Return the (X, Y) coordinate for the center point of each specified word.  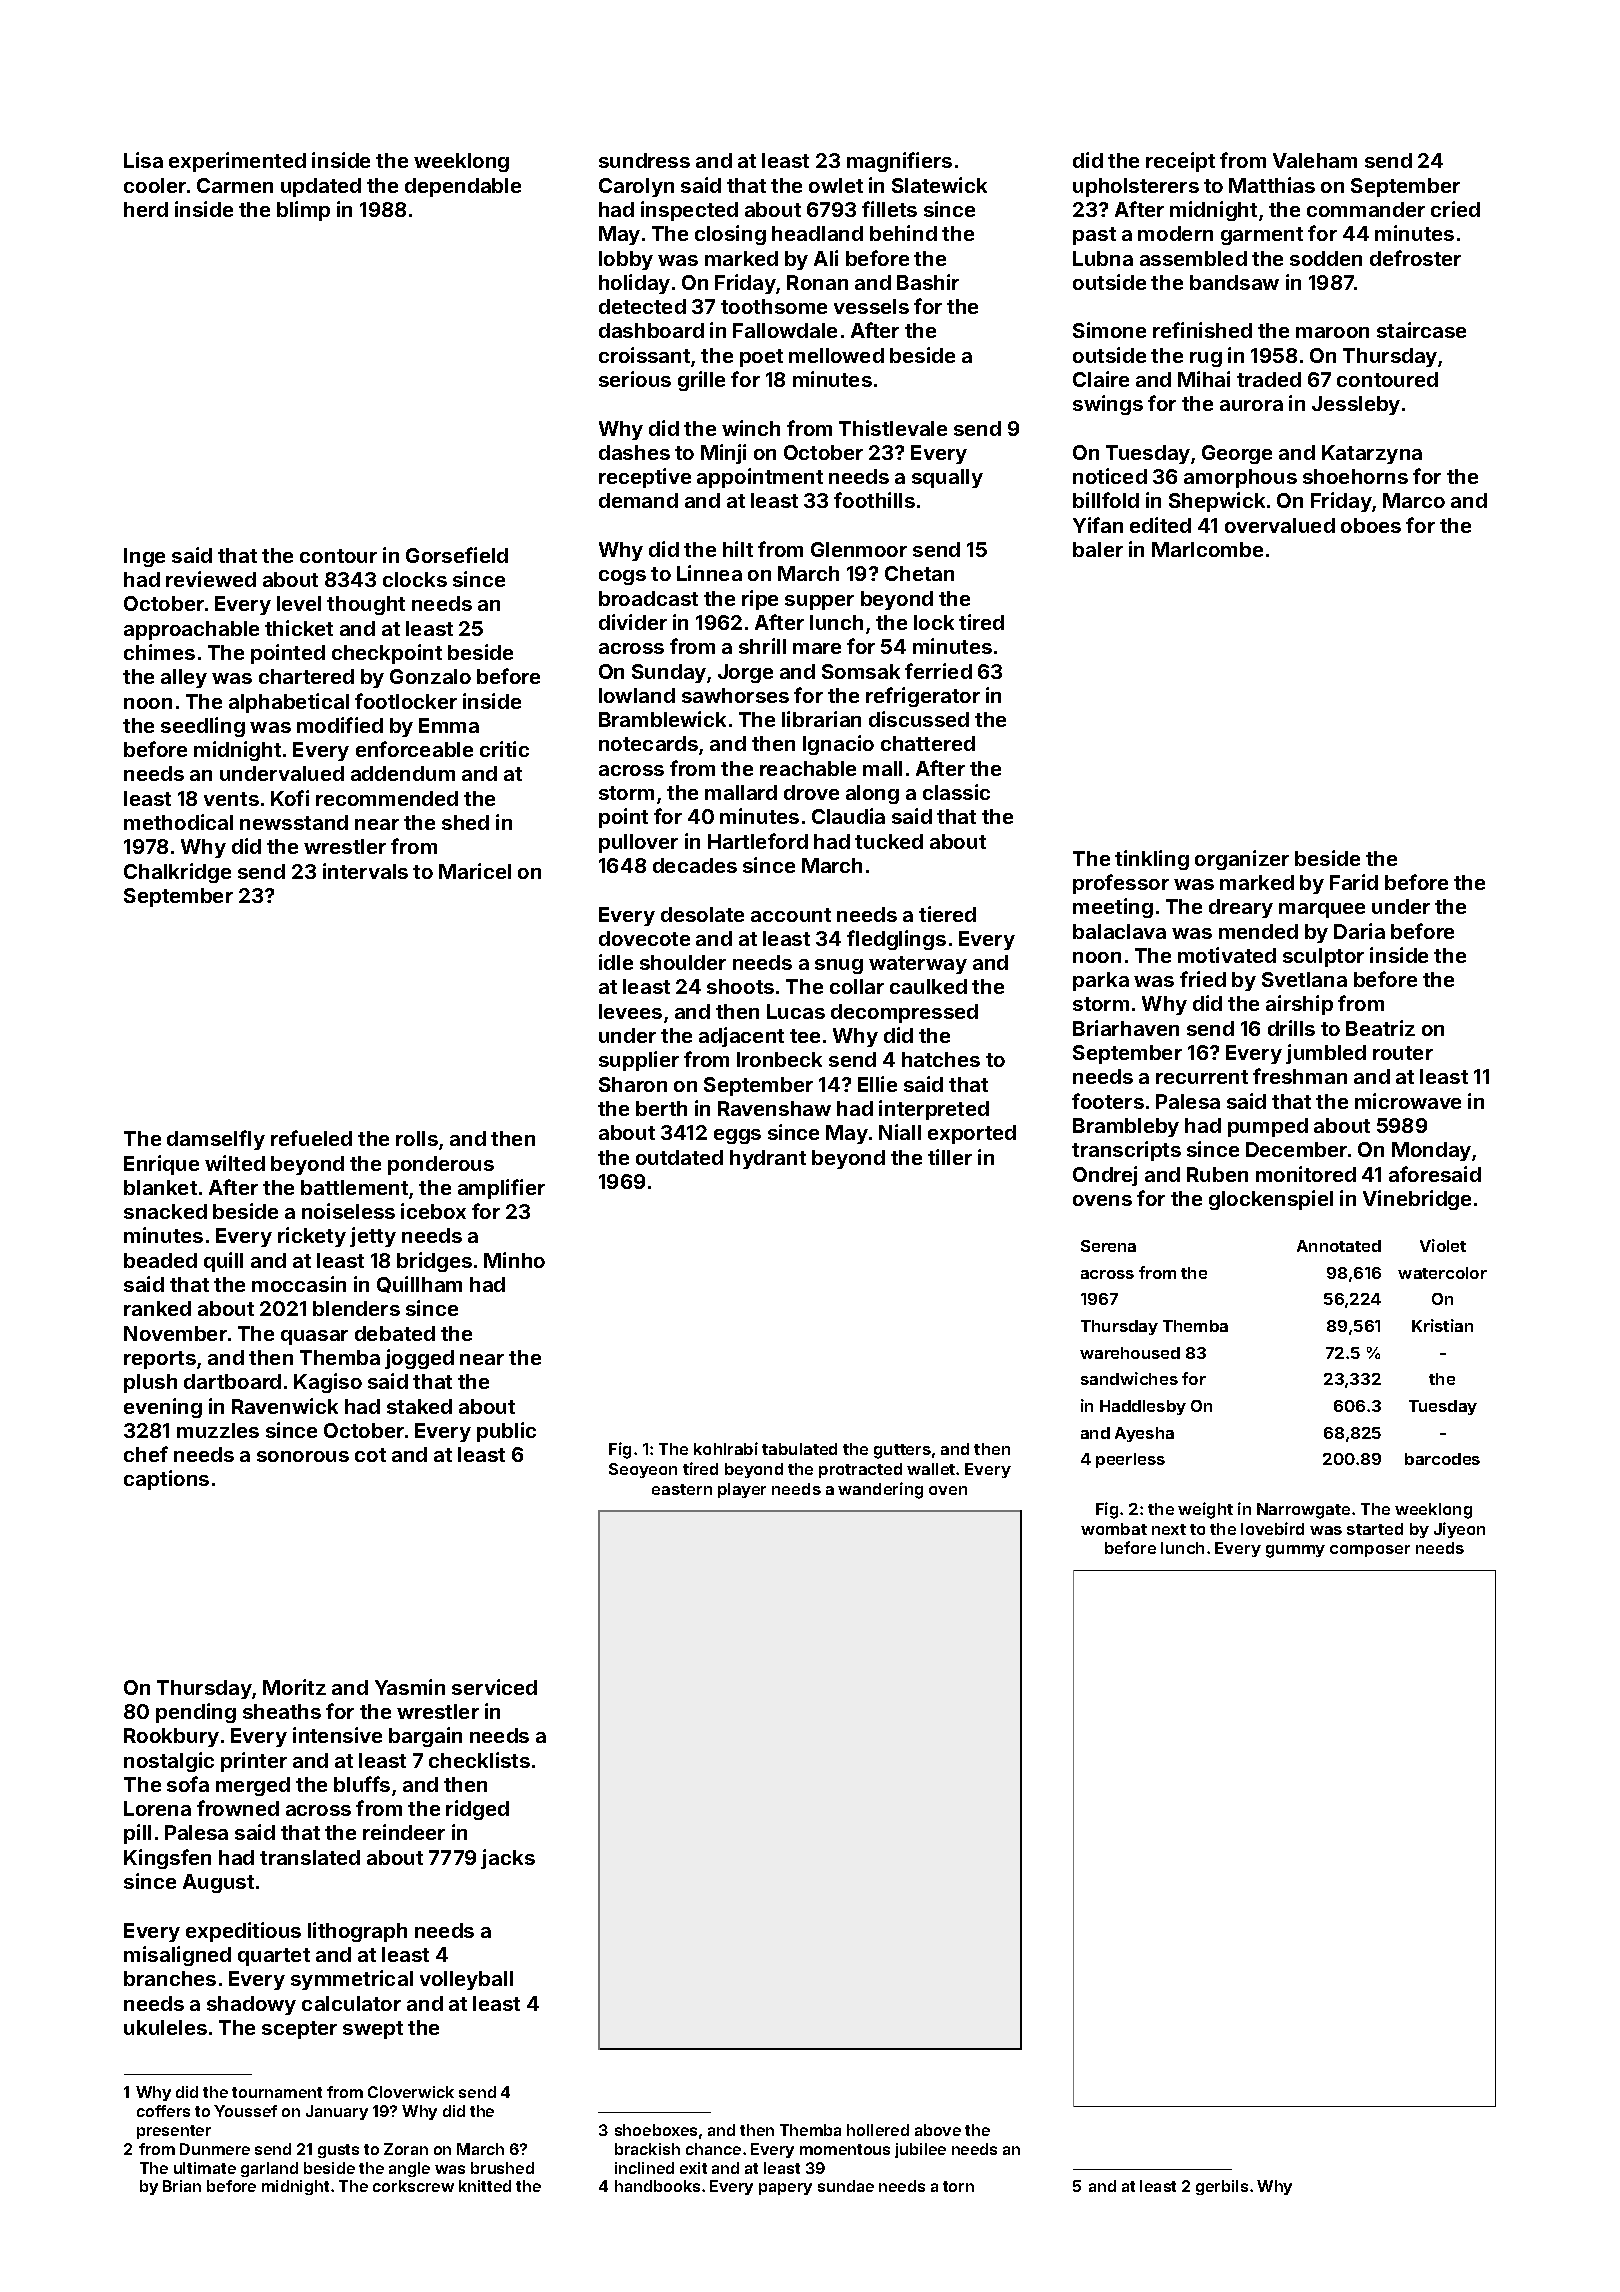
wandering (880, 1490)
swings (1108, 405)
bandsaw (1234, 282)
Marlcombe (1207, 549)
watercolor (1442, 1273)
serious (635, 379)
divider (633, 622)
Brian (182, 2186)
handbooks (657, 2186)
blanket (160, 1187)
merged (253, 1786)
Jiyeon (1459, 1530)
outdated (679, 1157)
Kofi (290, 798)
